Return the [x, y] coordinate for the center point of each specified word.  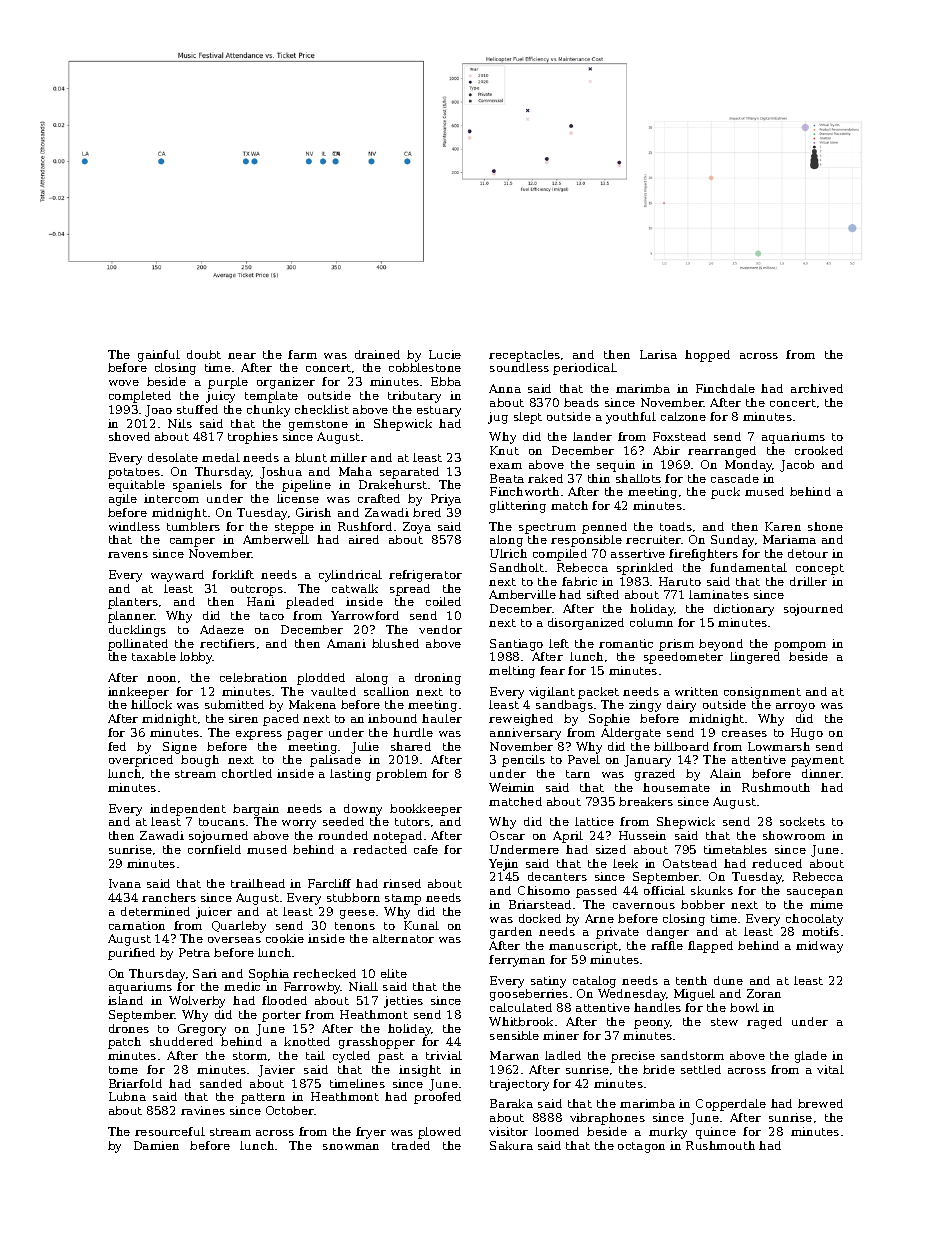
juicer [214, 913]
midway [819, 947]
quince [716, 1133]
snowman [351, 1147]
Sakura [511, 1145]
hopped [707, 356]
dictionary [744, 610]
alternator [403, 938]
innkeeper [138, 693]
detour [808, 553]
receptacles [524, 356]
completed [140, 397]
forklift [233, 574]
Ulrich [508, 553]
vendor [440, 629]
